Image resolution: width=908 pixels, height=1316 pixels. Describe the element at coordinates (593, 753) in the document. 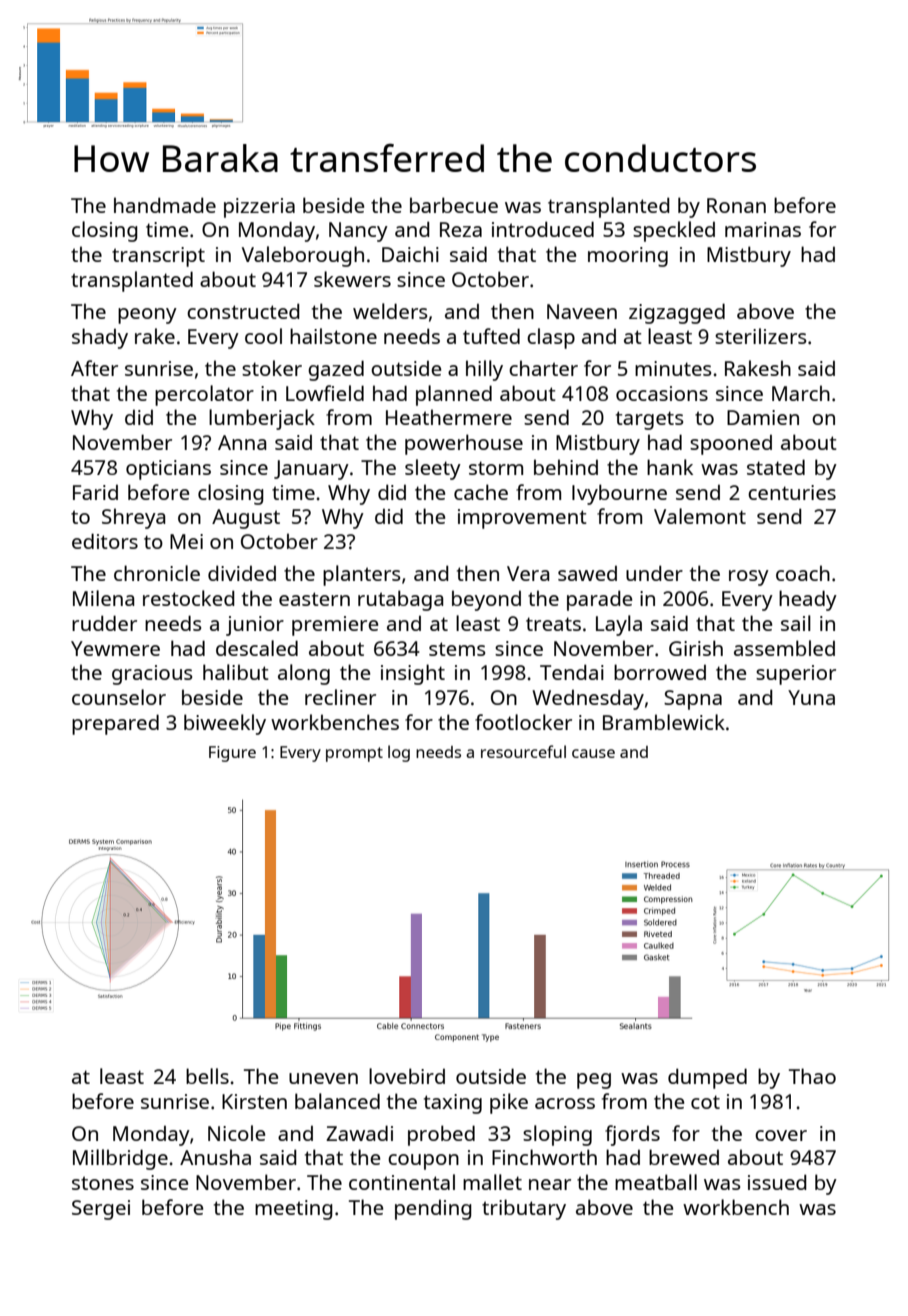

I see `cause` at that location.
